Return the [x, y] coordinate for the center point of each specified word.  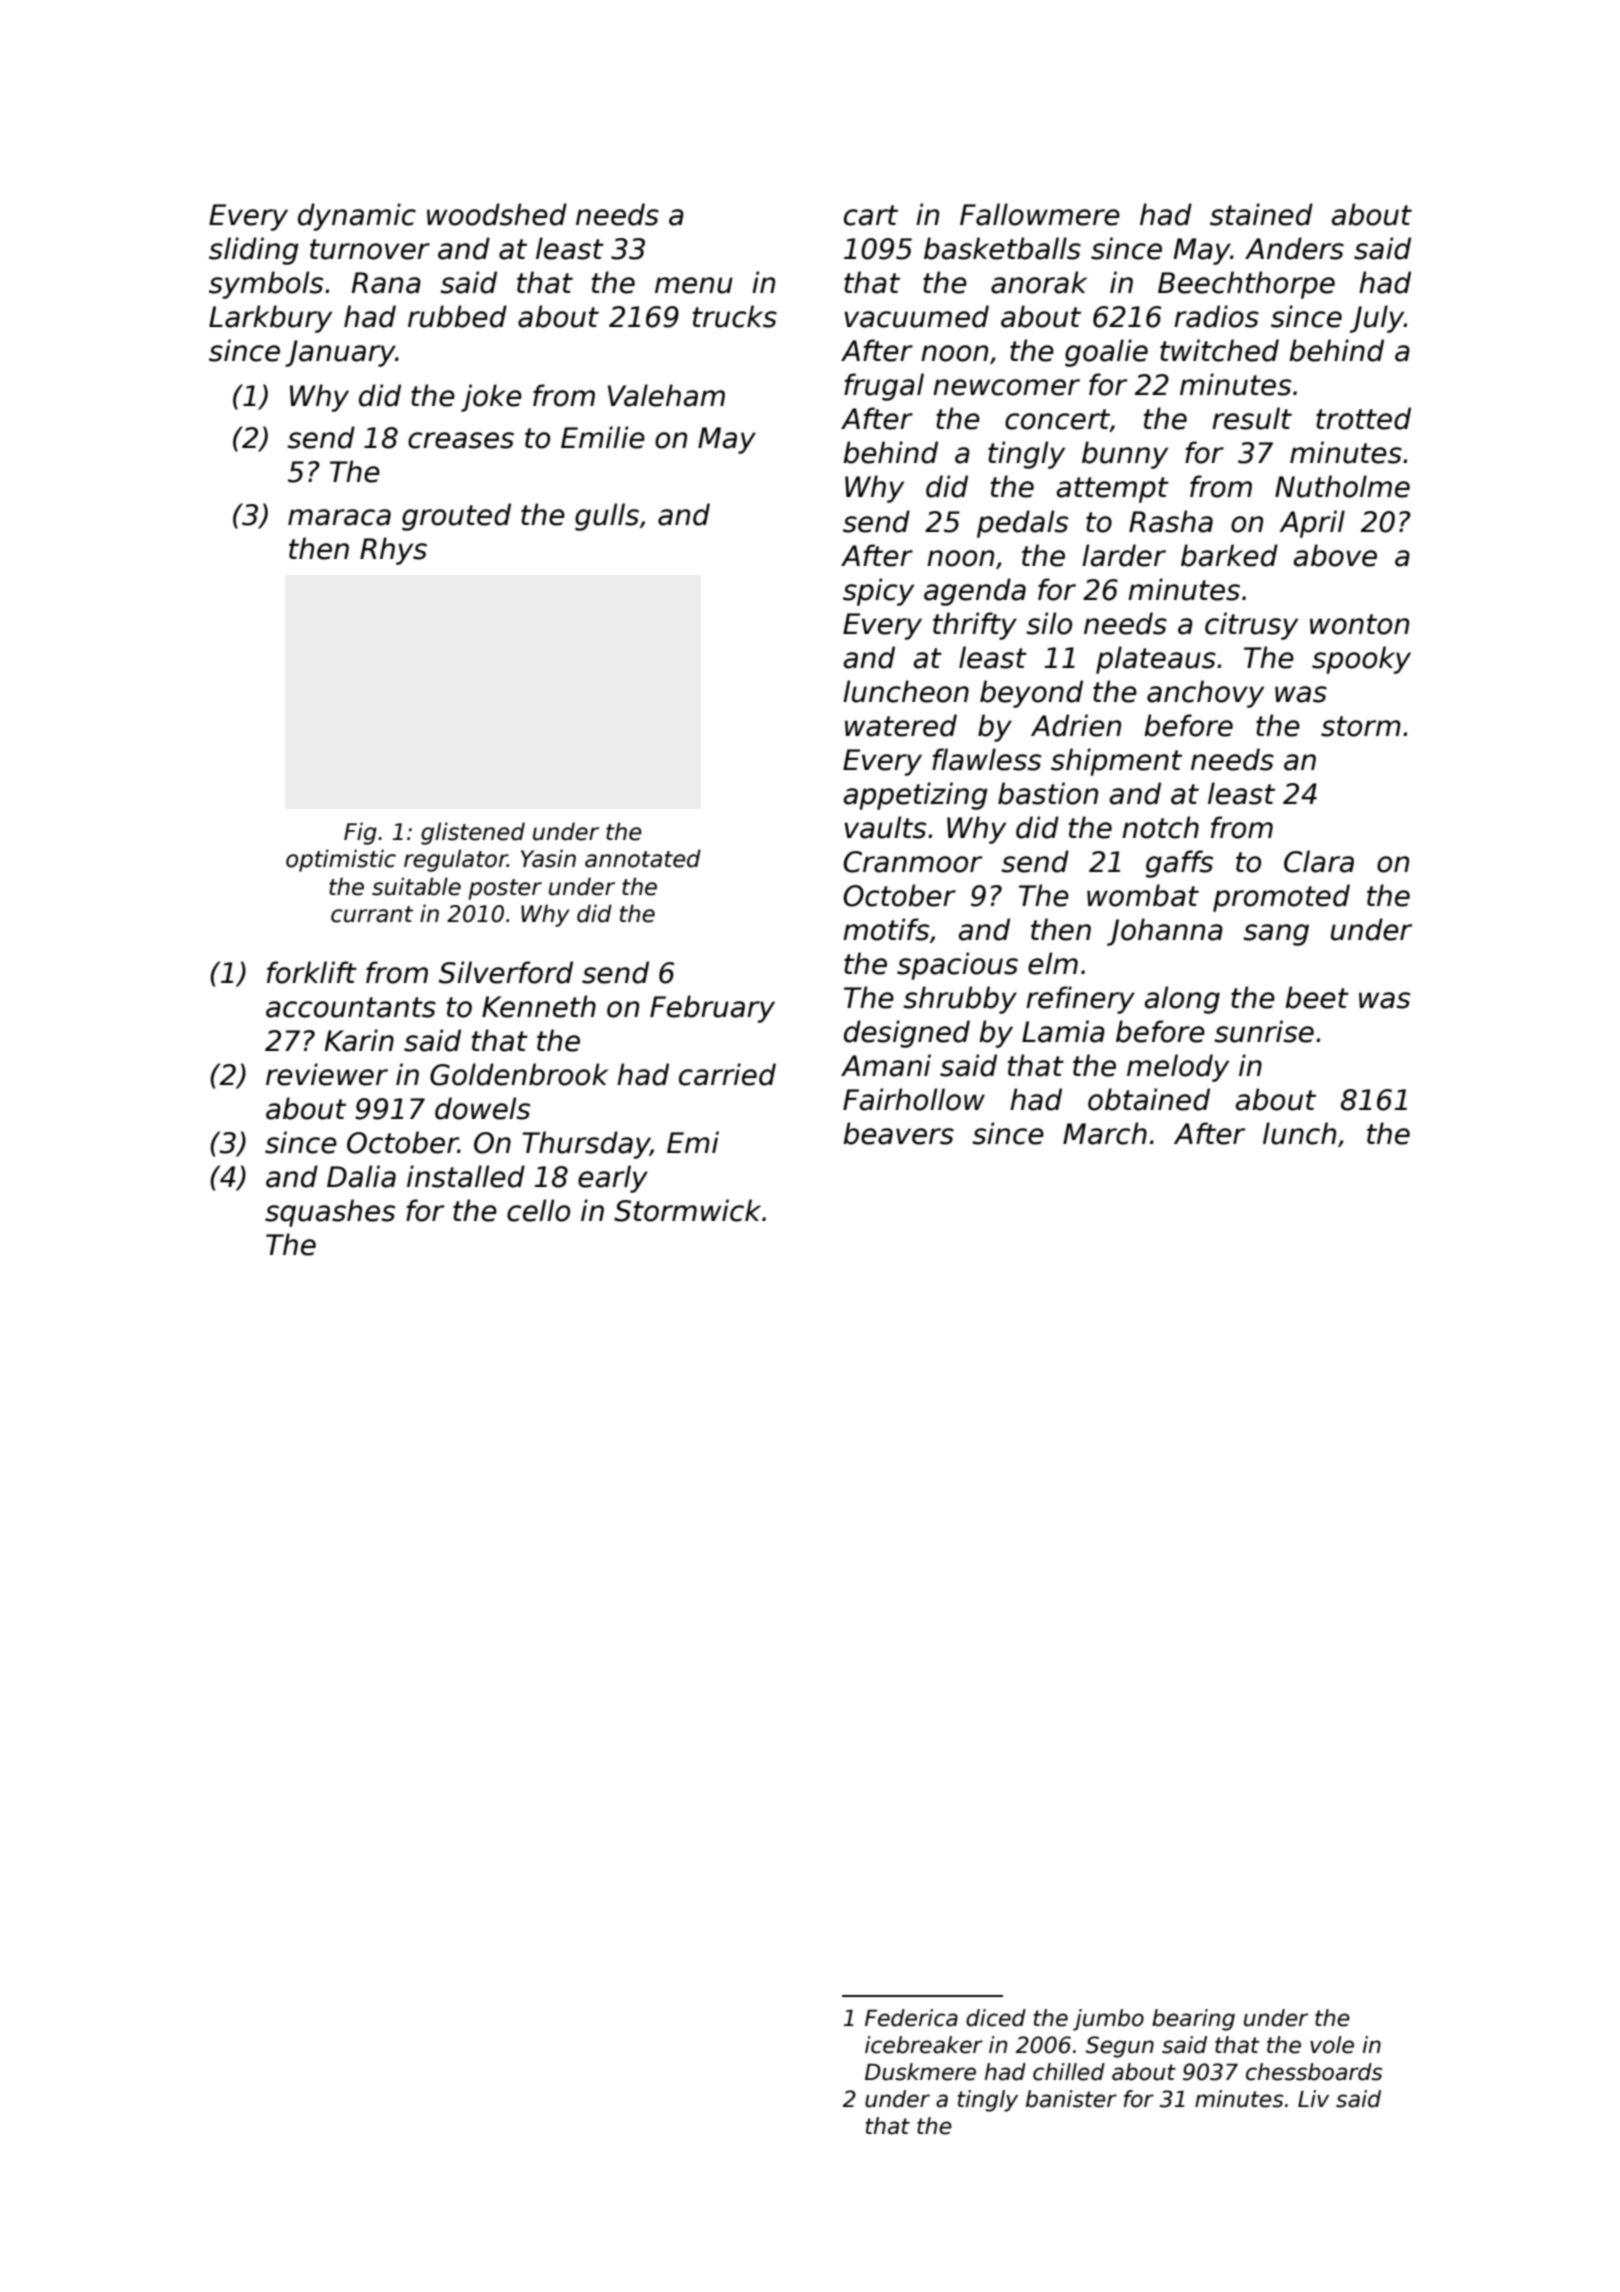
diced [996, 2018]
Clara [1319, 861]
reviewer [327, 1074]
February [712, 1009]
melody [1178, 1068]
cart [871, 215]
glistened [473, 833]
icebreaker [924, 2045]
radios [1216, 316]
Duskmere [920, 2072]
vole [1332, 2045]
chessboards [1314, 2072]
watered [901, 725]
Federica [911, 2018]
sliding [253, 251]
